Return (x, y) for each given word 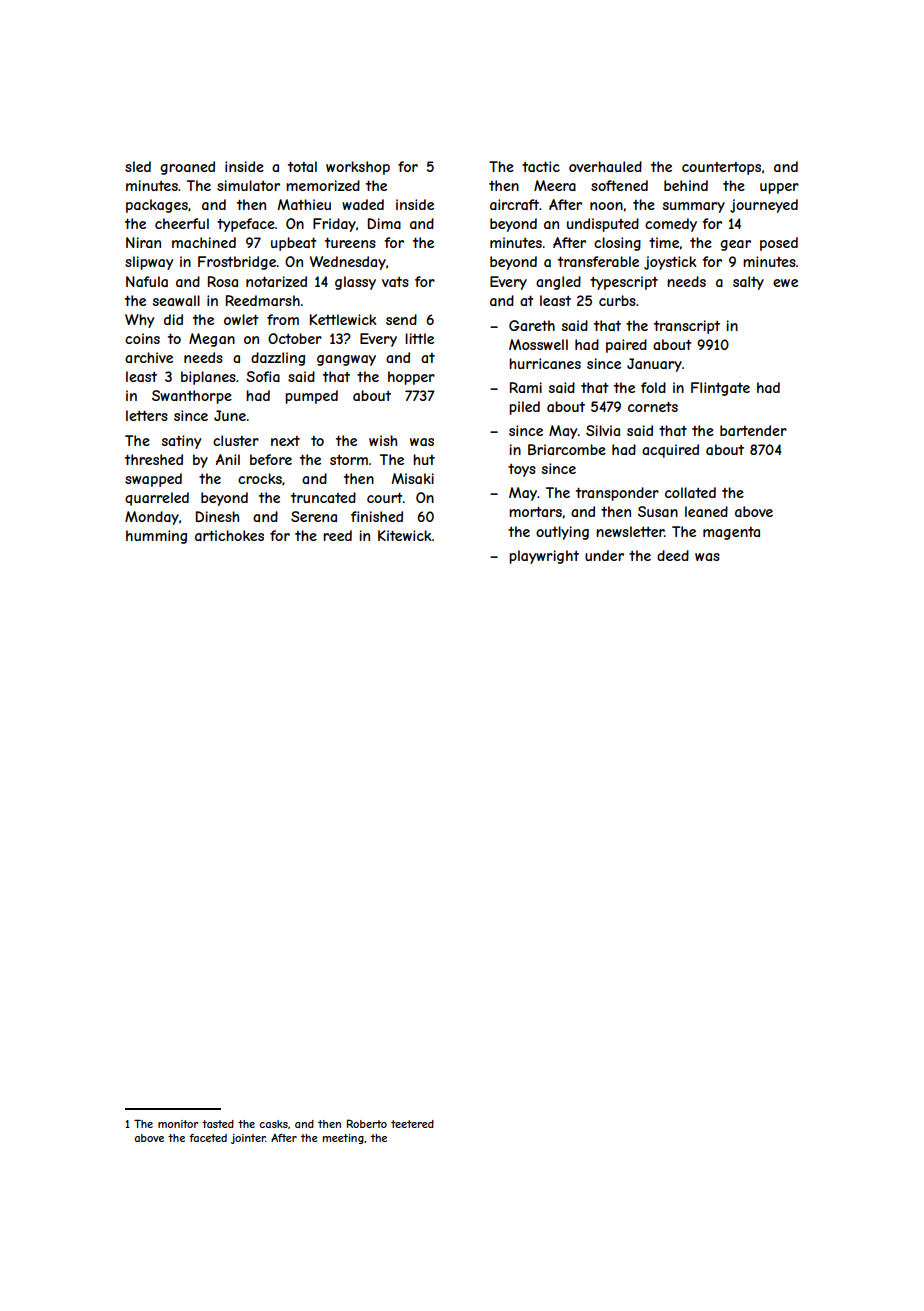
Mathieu (304, 204)
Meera (555, 185)
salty (748, 283)
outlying (562, 533)
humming (156, 537)
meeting (343, 1139)
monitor (178, 1124)
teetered (412, 1124)
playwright (544, 557)
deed (673, 555)
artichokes (229, 535)
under (604, 555)
